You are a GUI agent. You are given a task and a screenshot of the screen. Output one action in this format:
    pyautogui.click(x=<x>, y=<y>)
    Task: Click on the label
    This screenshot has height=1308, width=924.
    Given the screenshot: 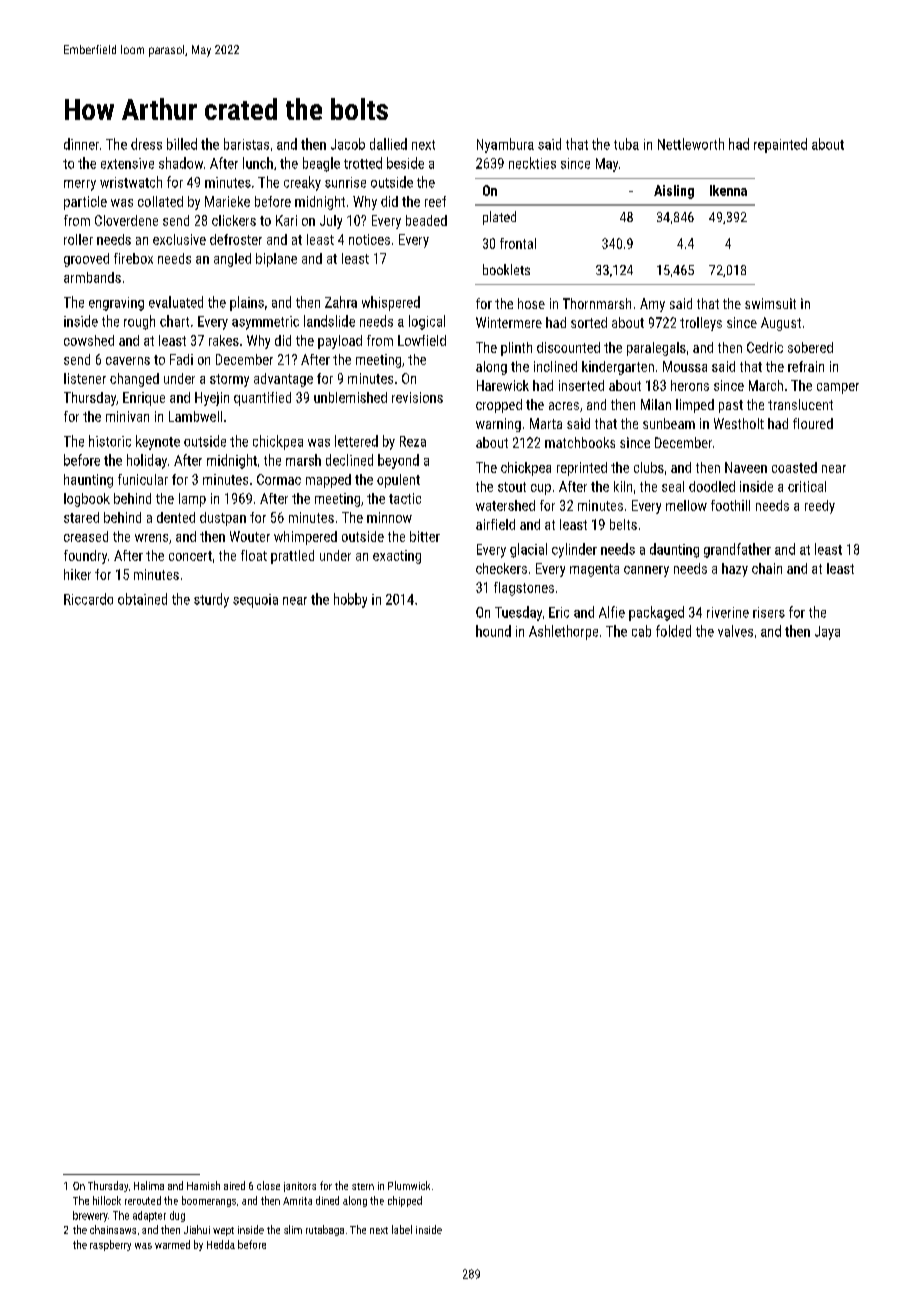 What is the action you would take?
    pyautogui.click(x=402, y=1229)
